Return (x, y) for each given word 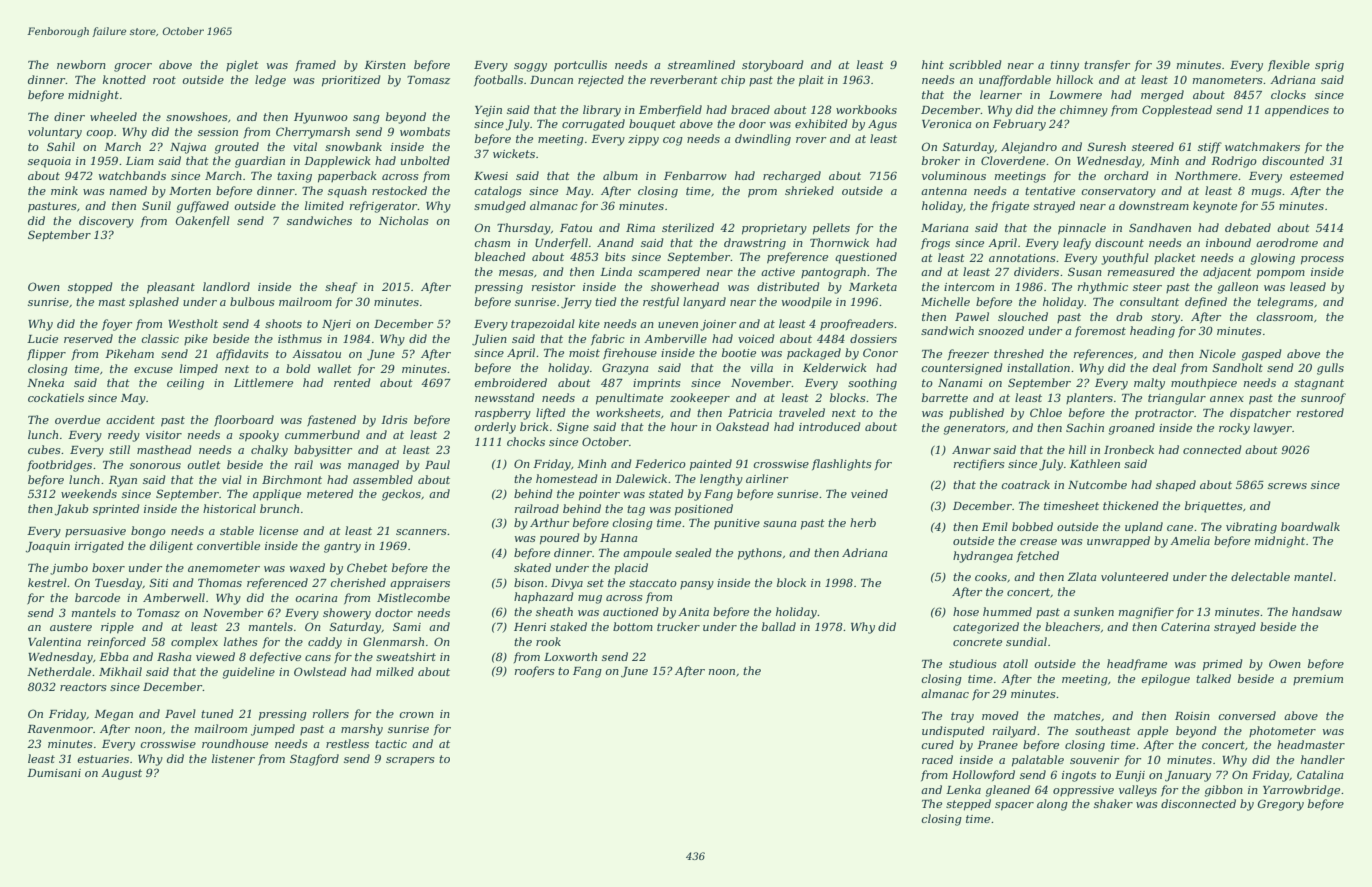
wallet (335, 368)
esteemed (1317, 175)
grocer (133, 67)
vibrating (1251, 528)
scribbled (975, 64)
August (121, 774)
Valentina (54, 641)
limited (324, 205)
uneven (678, 325)
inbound (1228, 242)
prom (762, 193)
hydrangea (983, 557)
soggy (530, 67)
